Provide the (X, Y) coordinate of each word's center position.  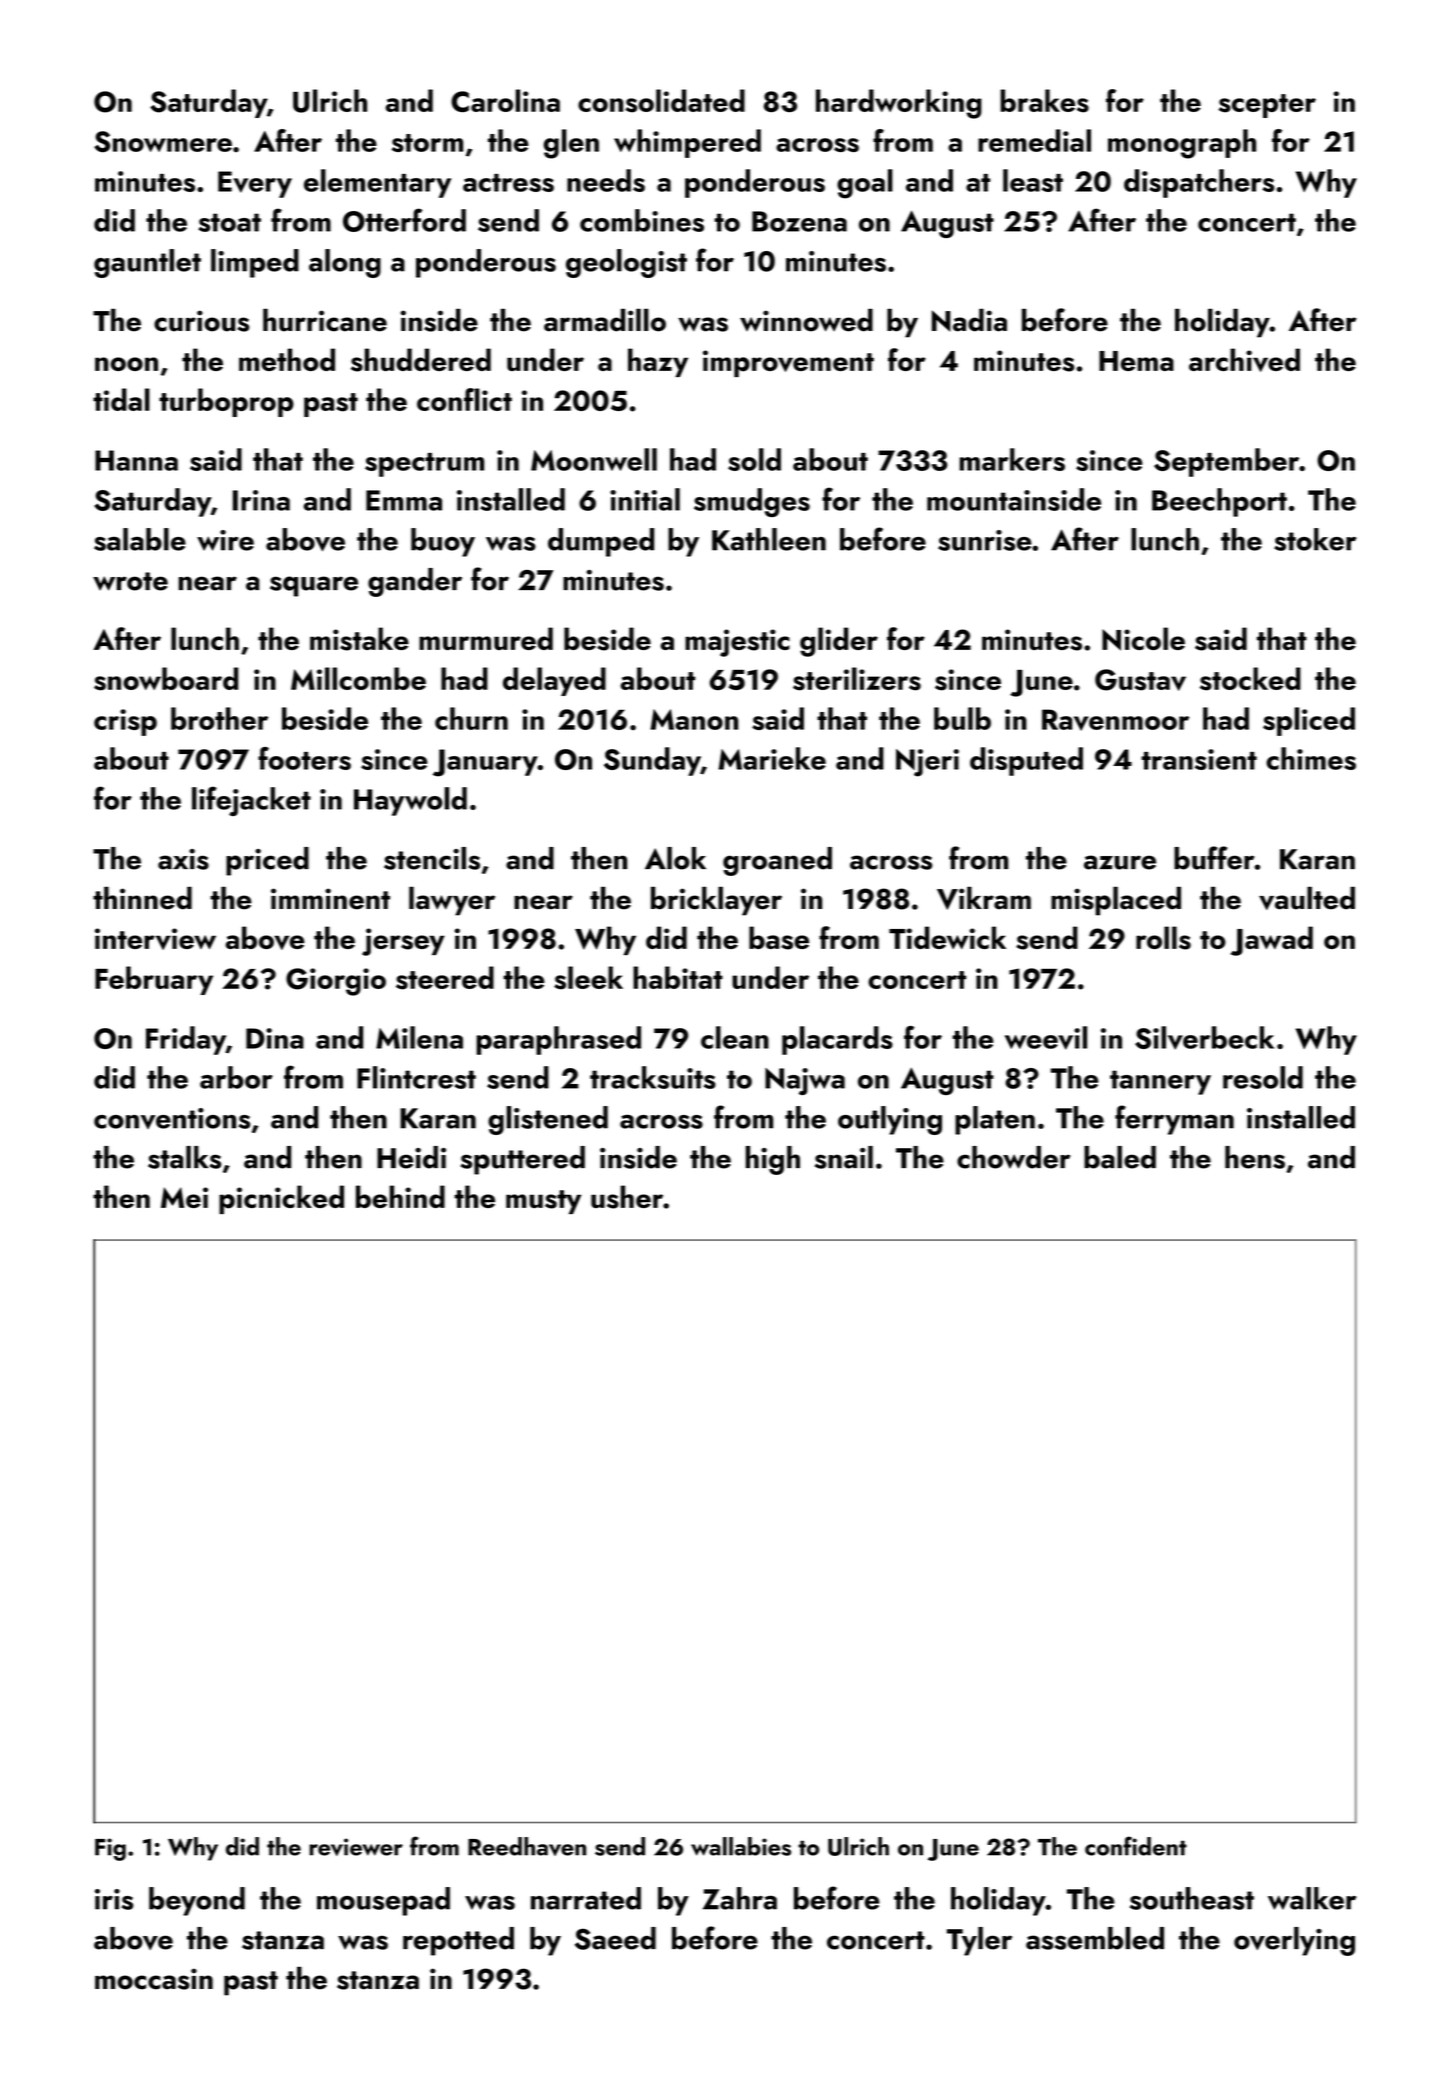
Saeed (615, 1938)
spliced (1309, 721)
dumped (601, 542)
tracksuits (653, 1077)
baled (1120, 1157)
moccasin (154, 1979)
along (345, 263)
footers (304, 758)
